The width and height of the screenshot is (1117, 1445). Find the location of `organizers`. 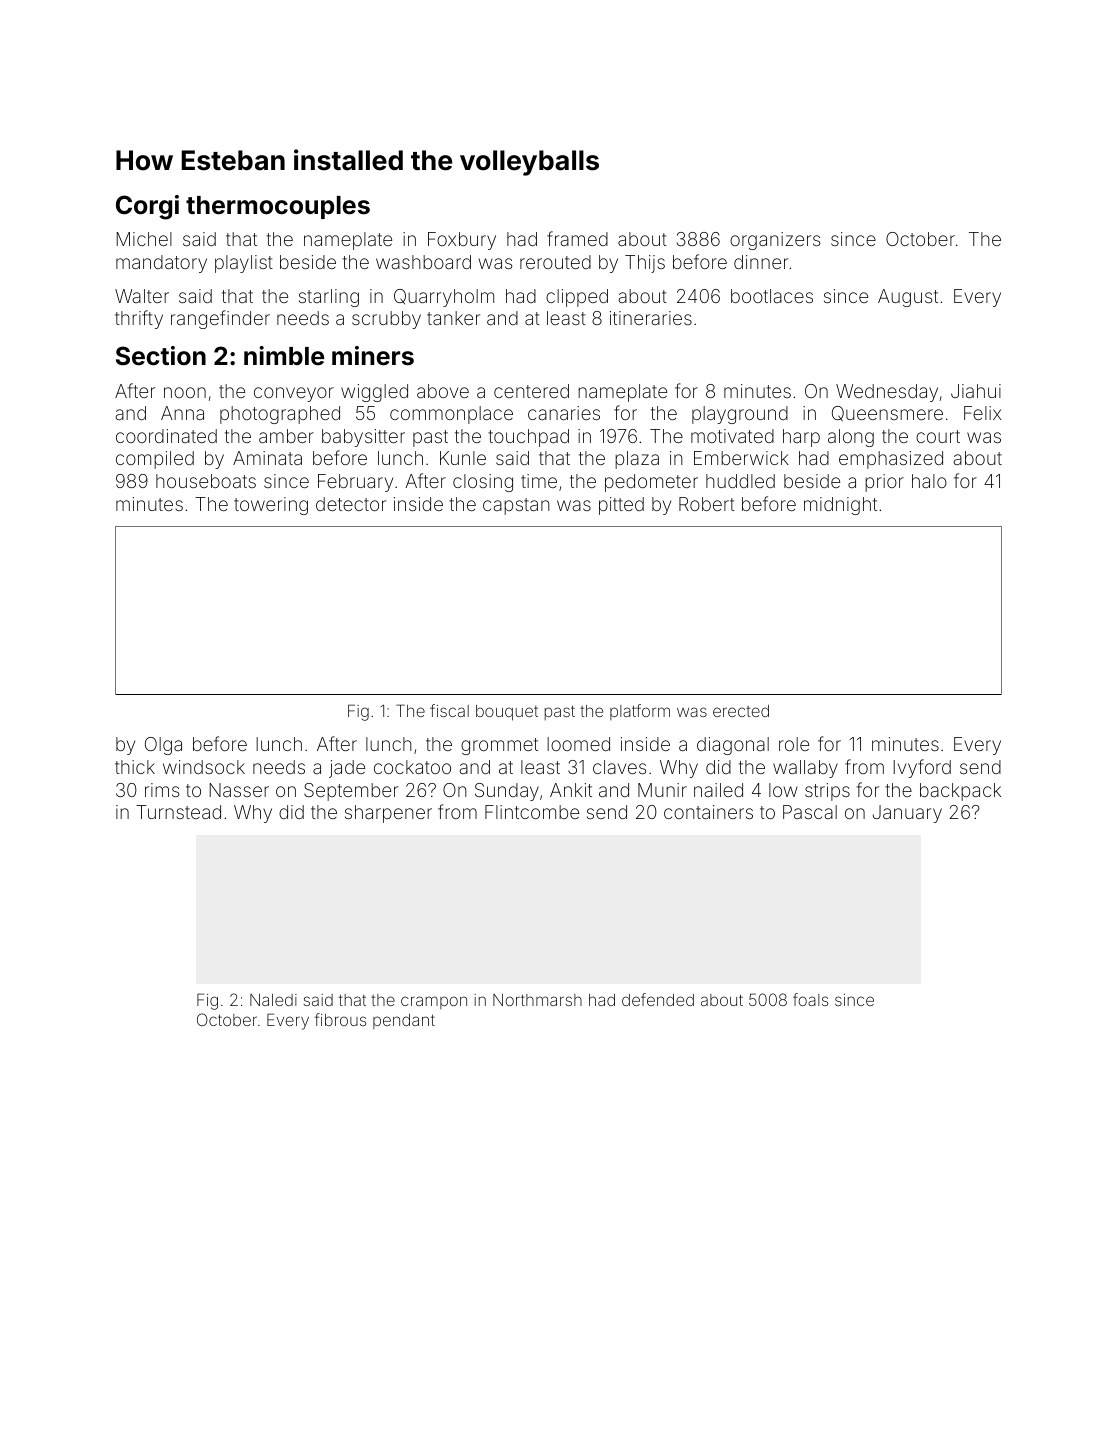

organizers is located at coordinates (775, 241).
